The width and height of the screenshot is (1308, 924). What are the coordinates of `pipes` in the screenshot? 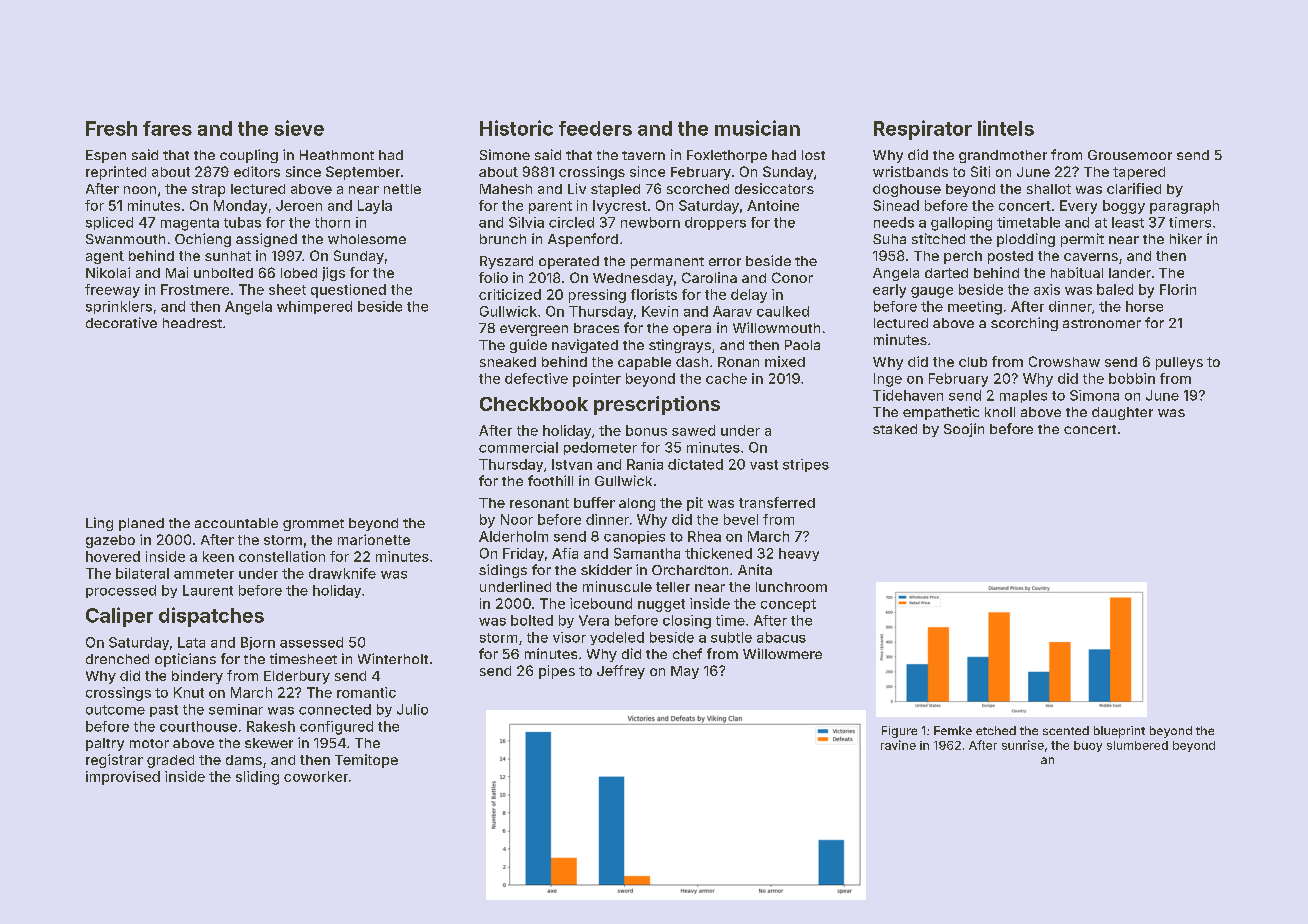 It's located at (557, 672).
